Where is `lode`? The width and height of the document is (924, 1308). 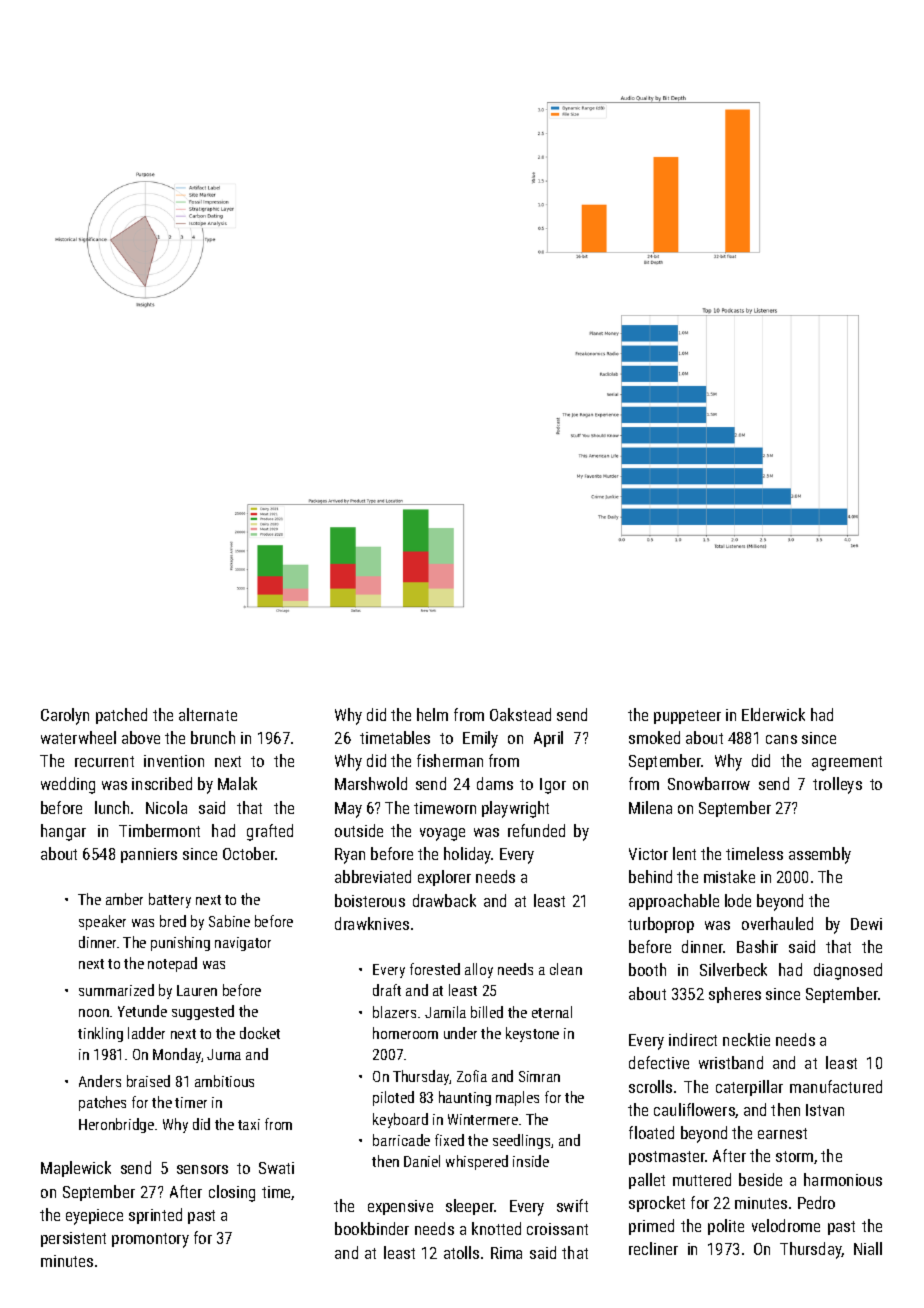 lode is located at coordinates (738, 900).
